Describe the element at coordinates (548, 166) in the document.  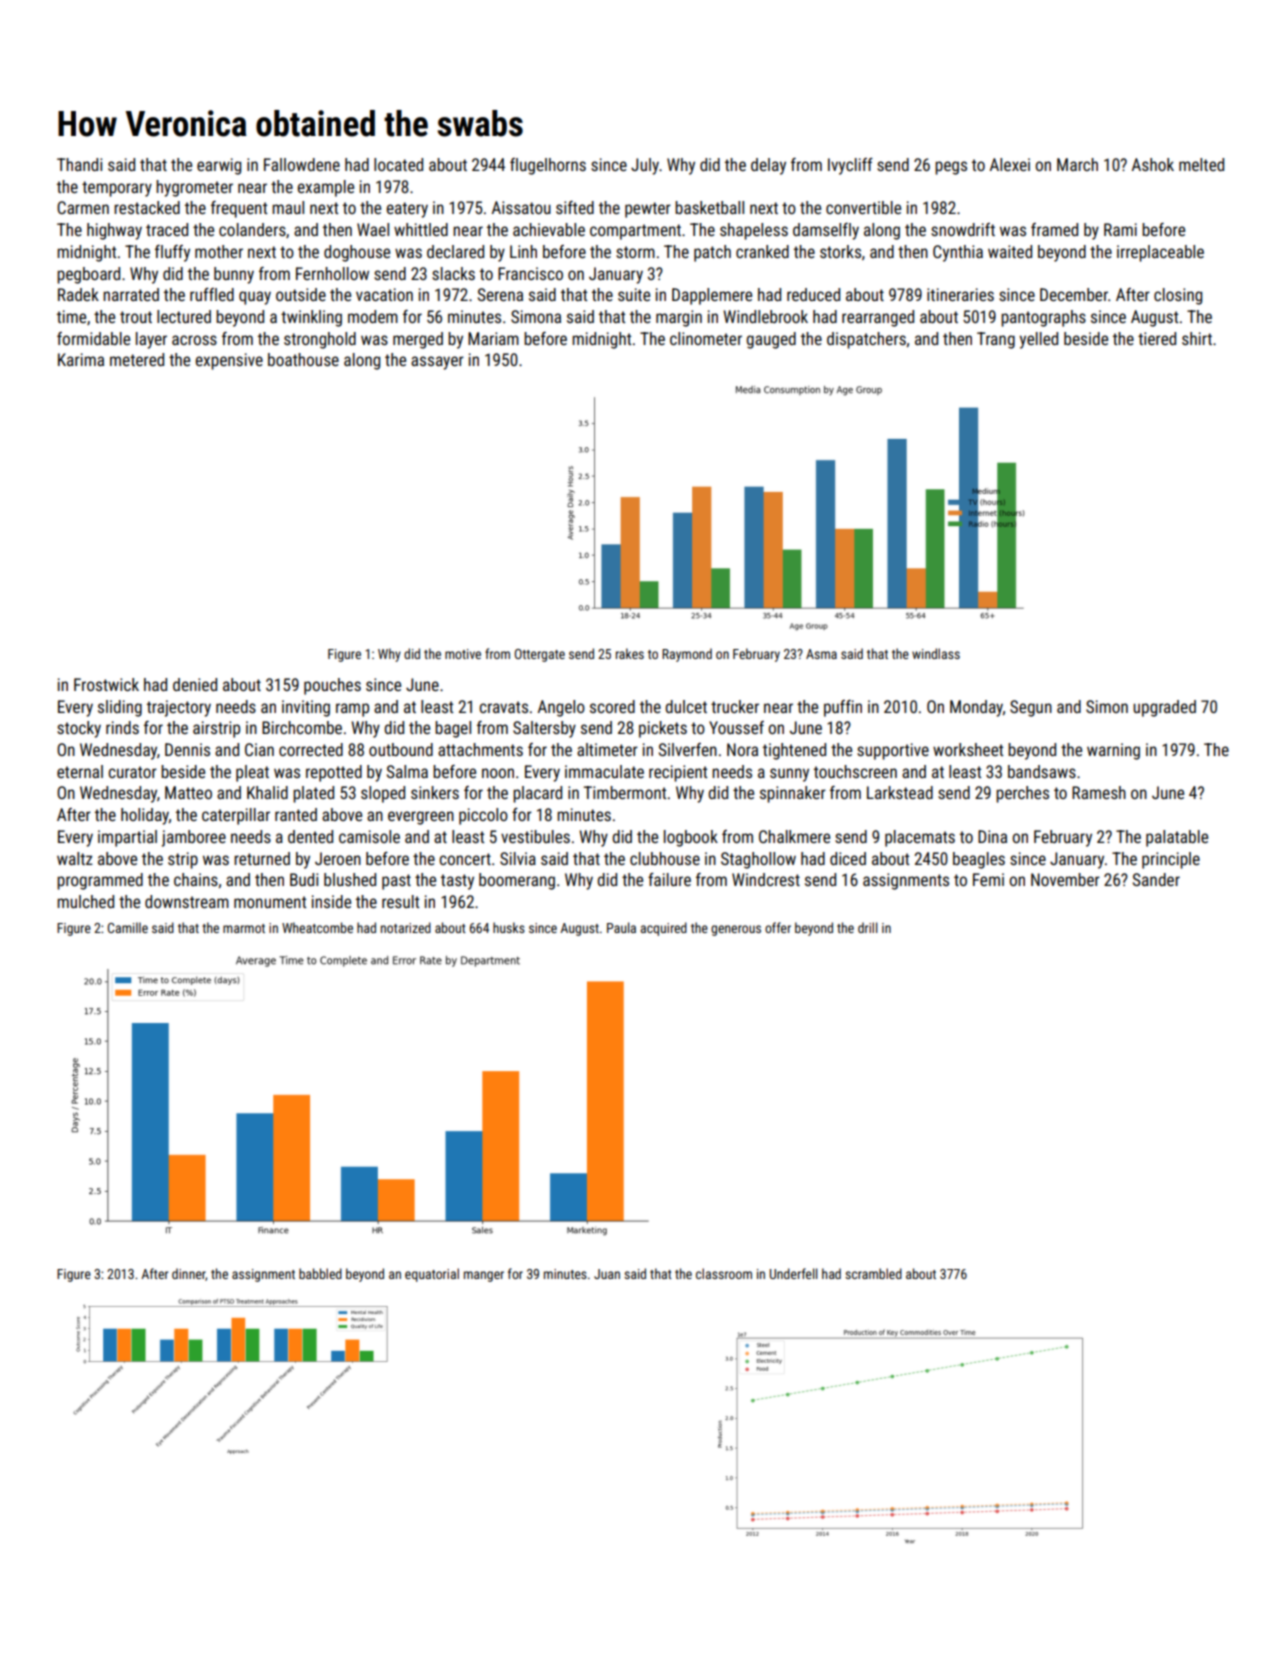
I see `flugelhorns` at that location.
